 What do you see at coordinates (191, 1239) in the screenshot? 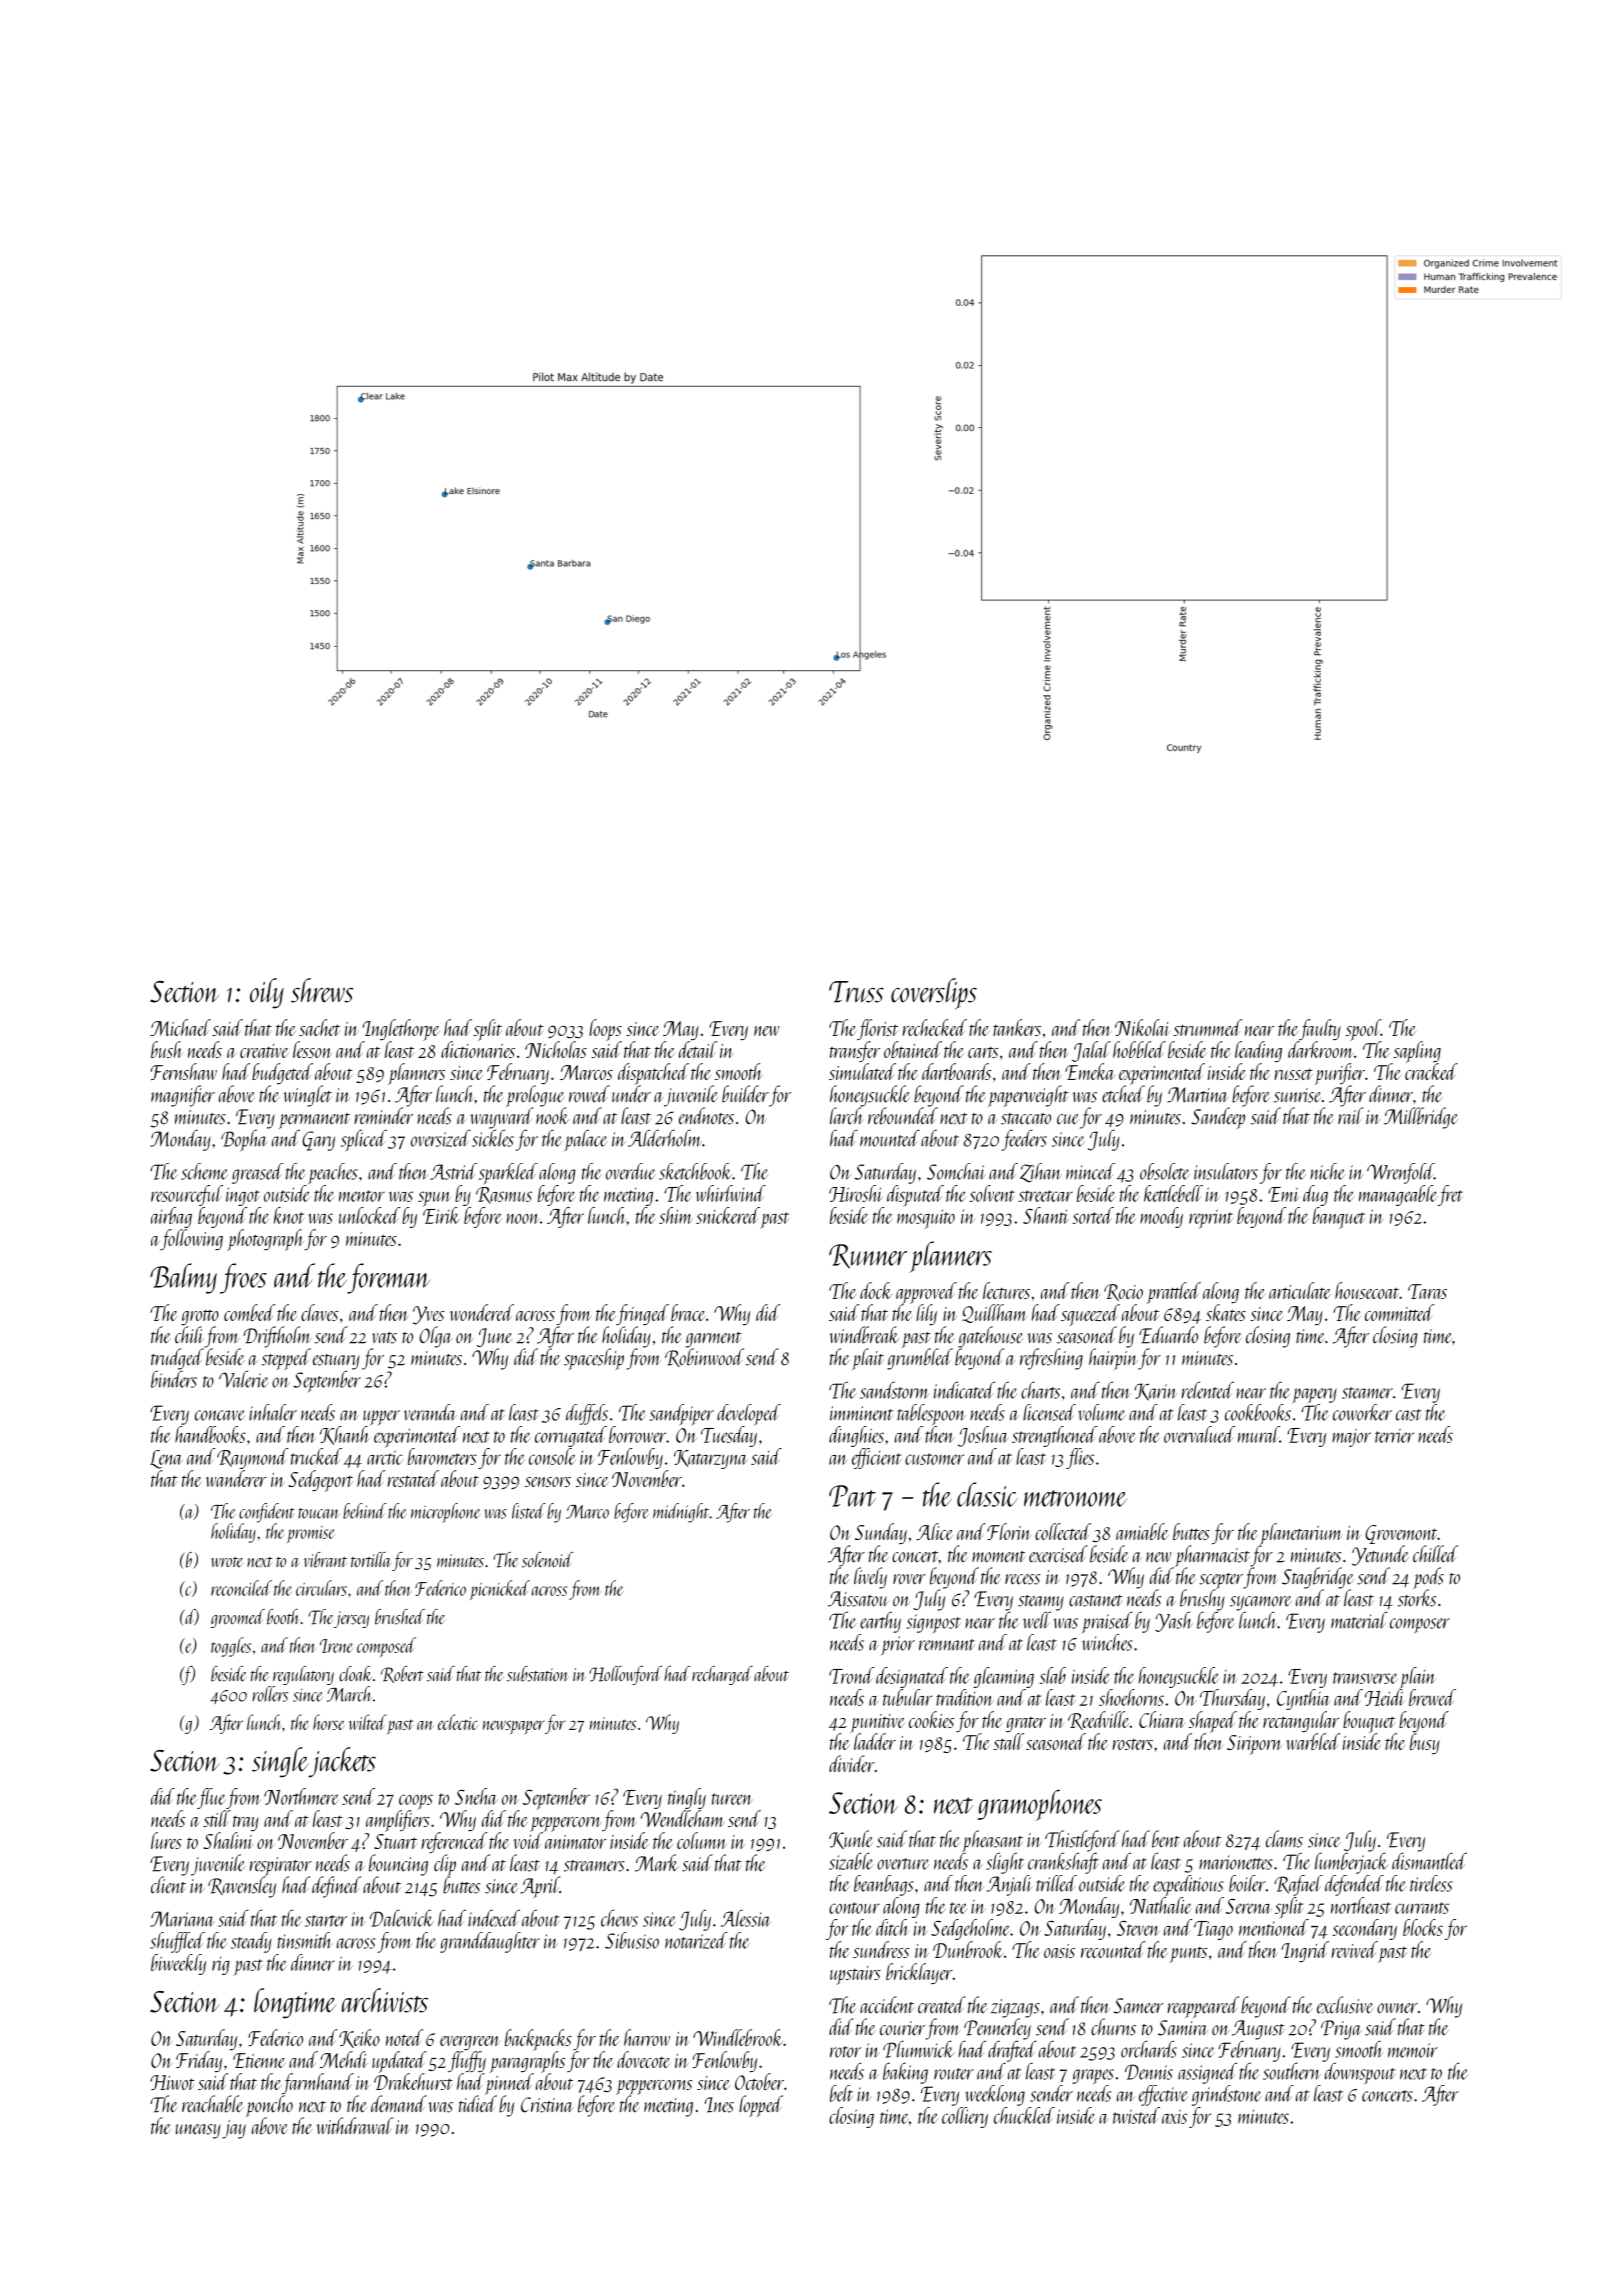
I see `following` at bounding box center [191, 1239].
